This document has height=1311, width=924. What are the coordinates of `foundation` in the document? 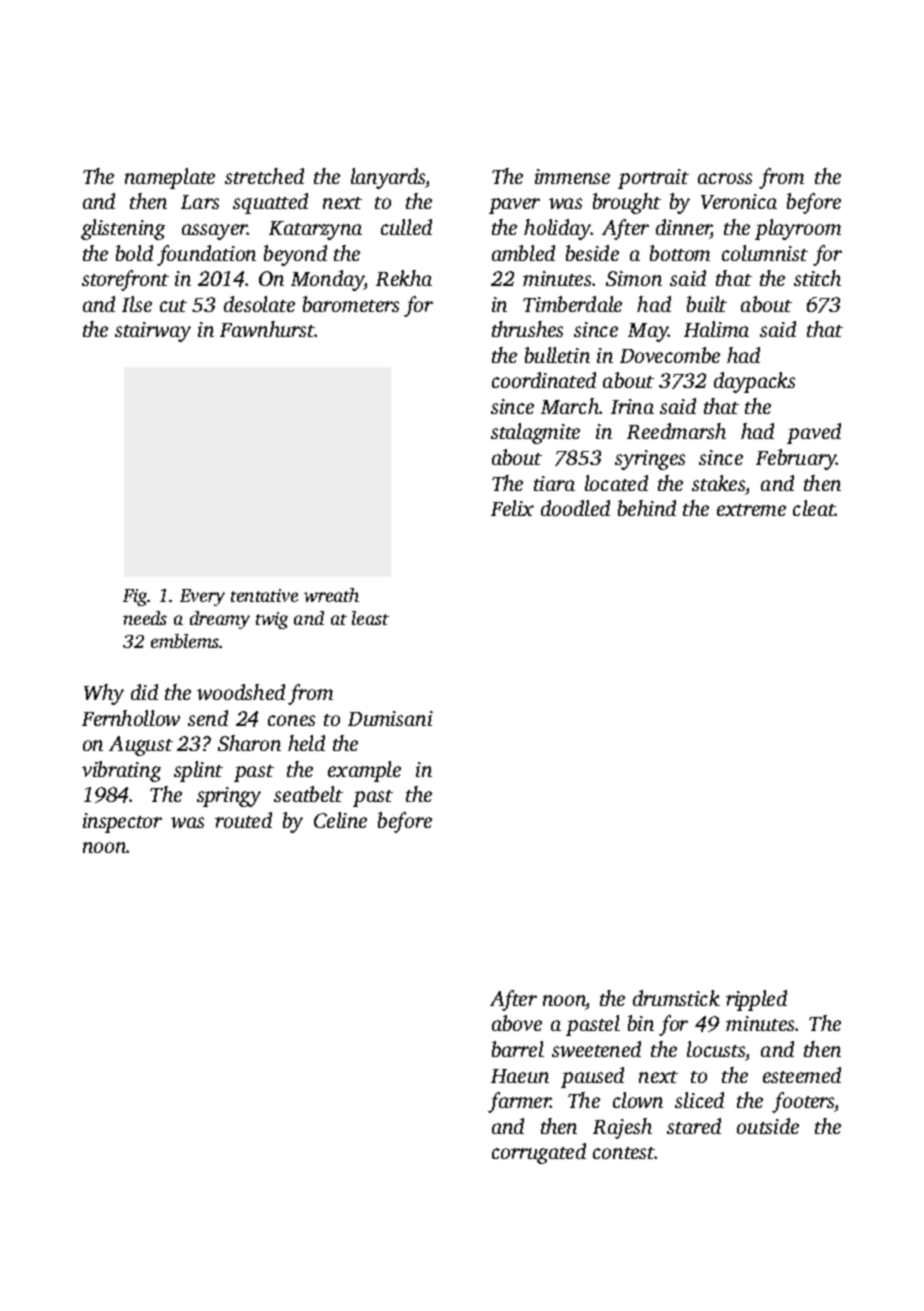 It's located at (206, 255).
